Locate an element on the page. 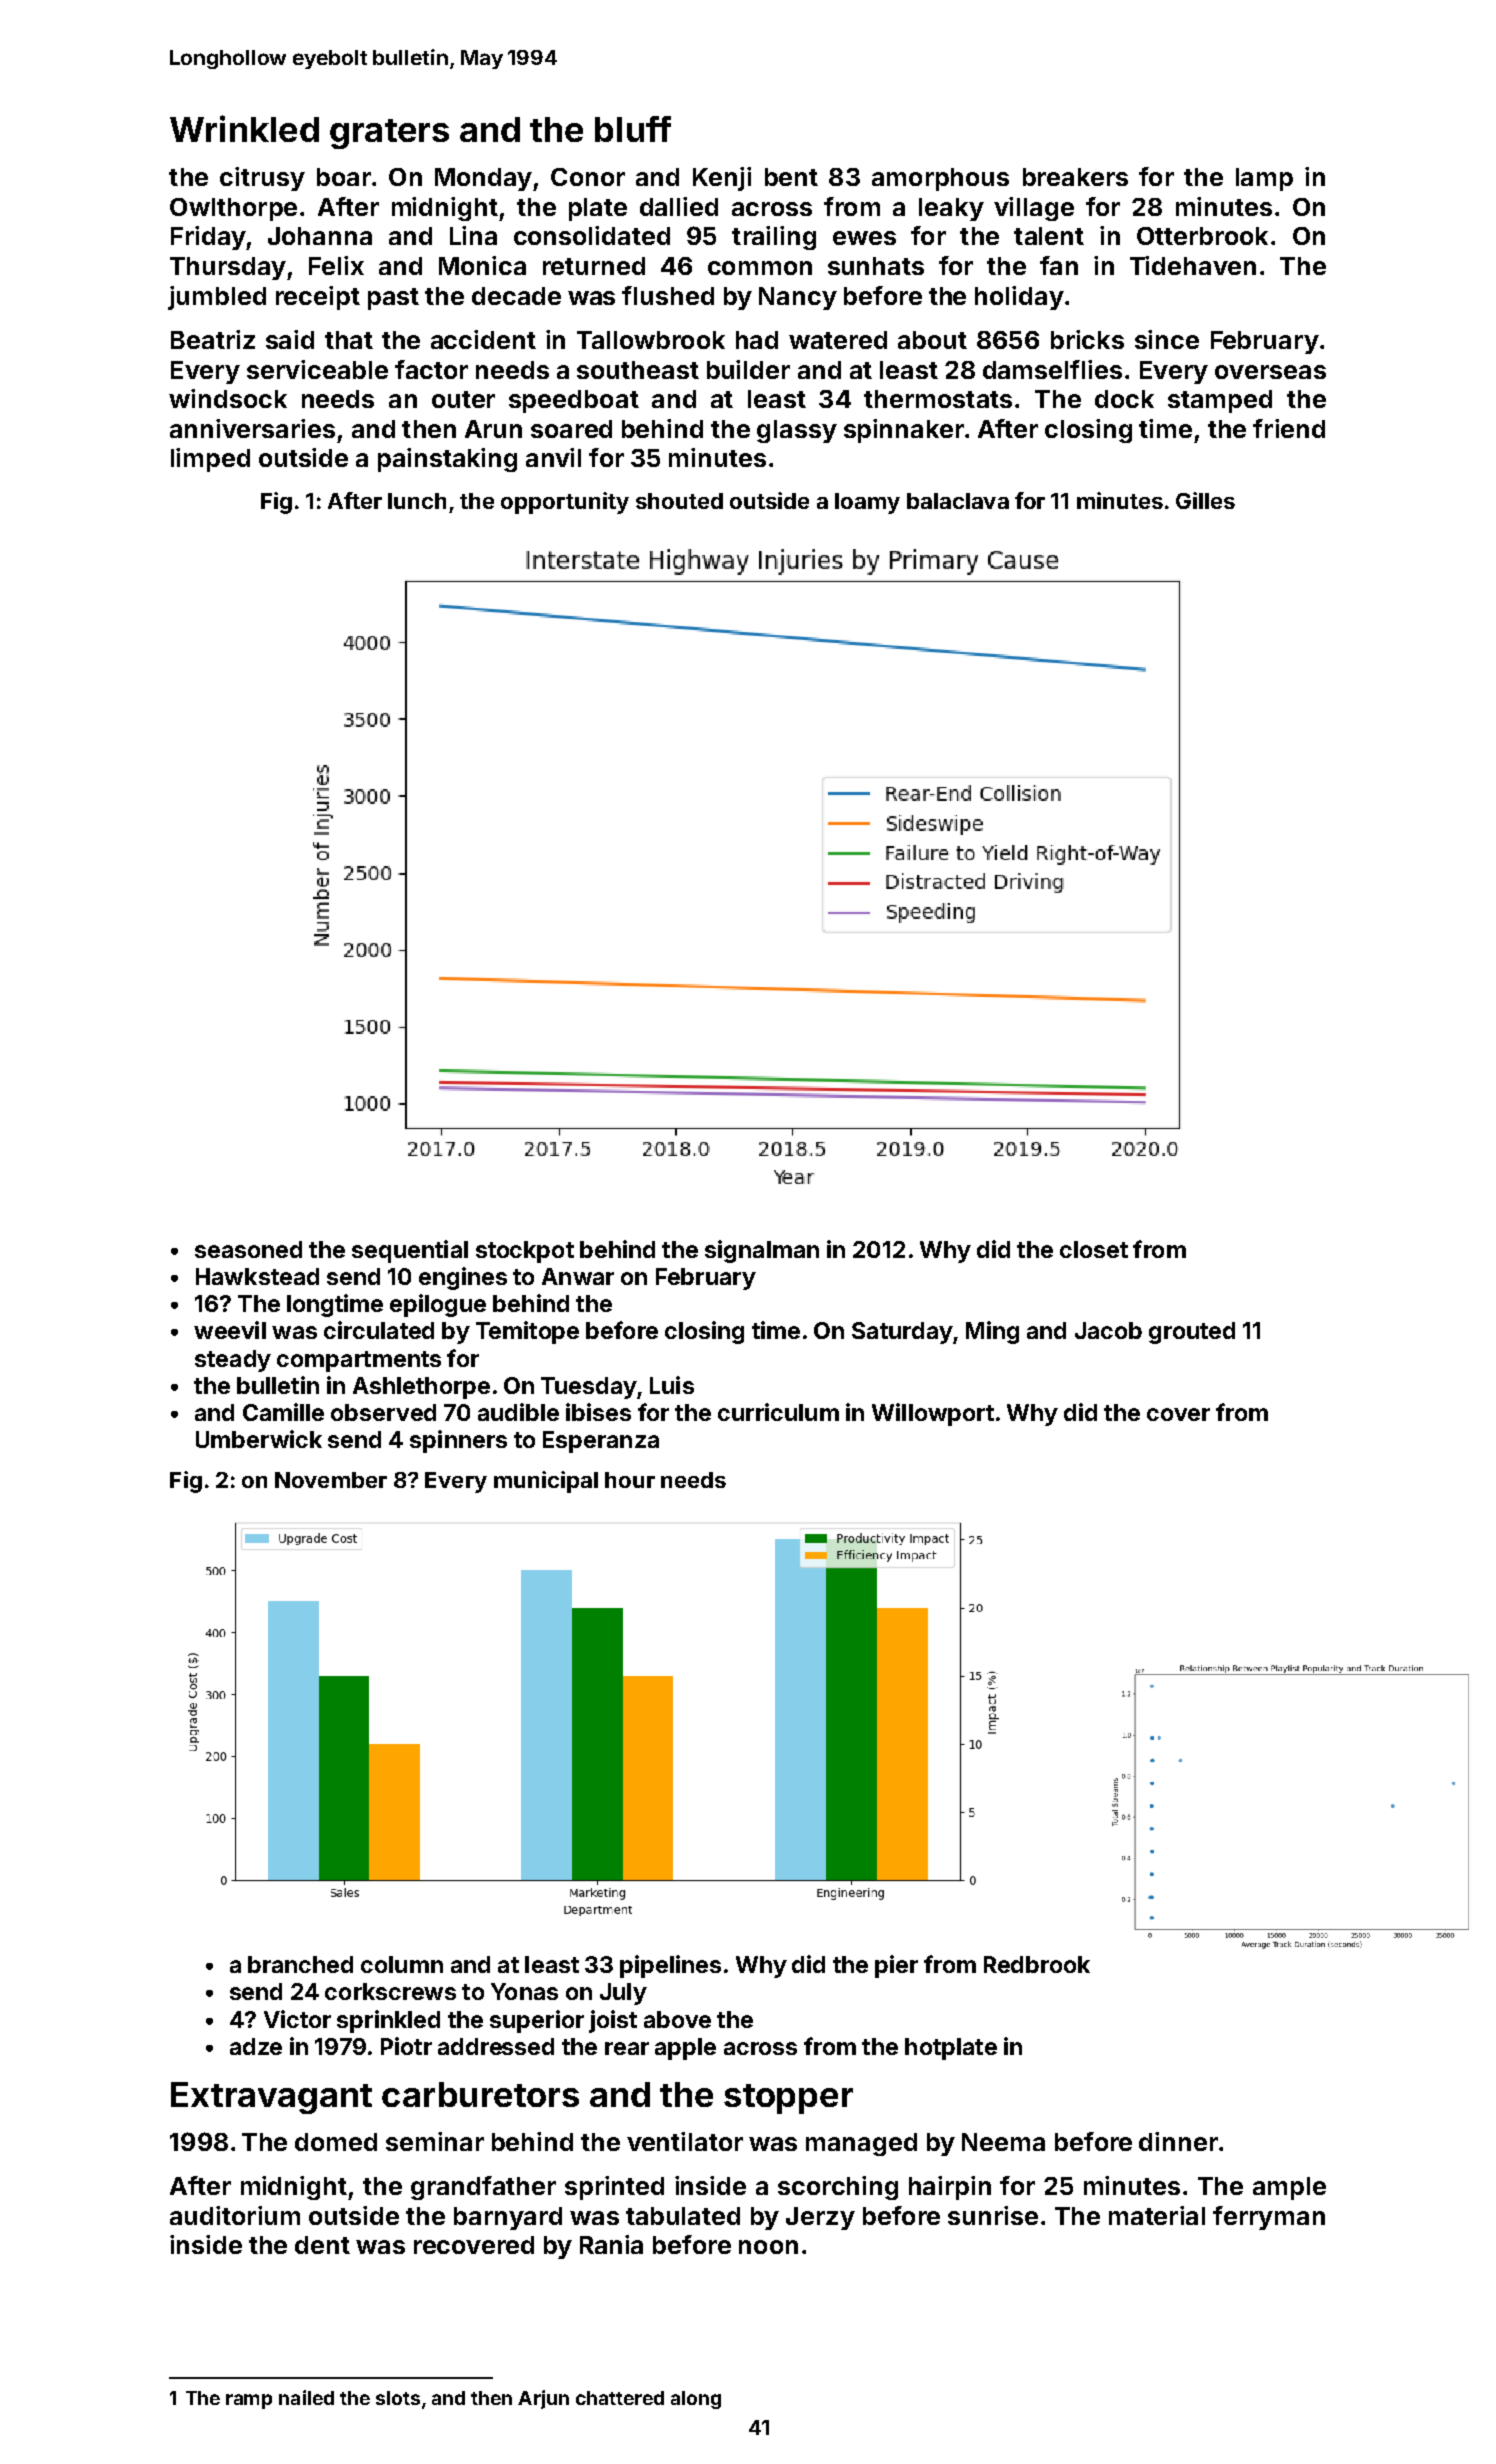 This page has width=1496, height=2464. curriculum is located at coordinates (778, 1412).
